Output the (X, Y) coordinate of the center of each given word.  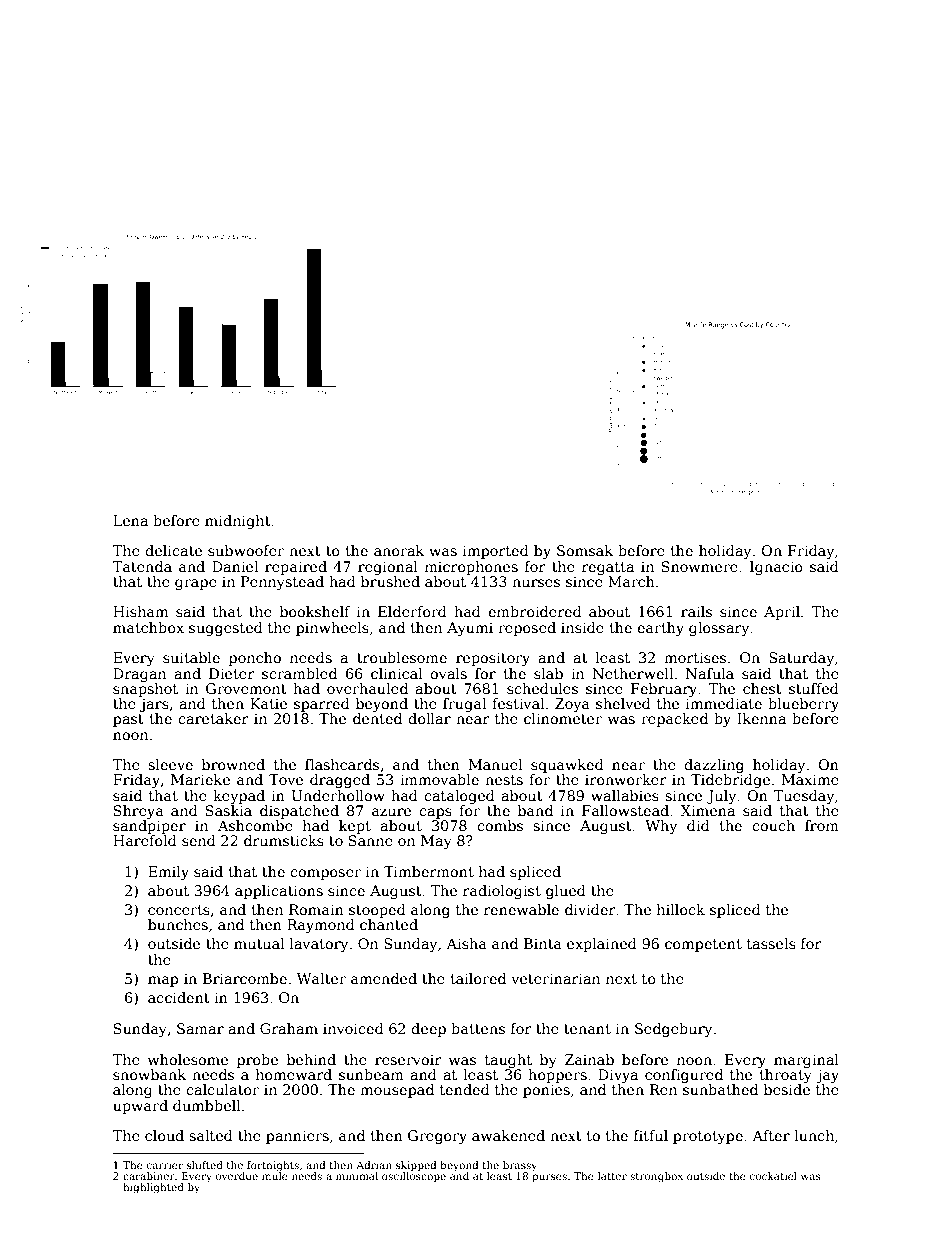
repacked (674, 720)
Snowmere (700, 566)
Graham (289, 1028)
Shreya (139, 812)
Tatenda (142, 566)
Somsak (585, 550)
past (128, 720)
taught (508, 1061)
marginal (806, 1061)
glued (566, 892)
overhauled (367, 688)
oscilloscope (414, 1177)
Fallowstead (625, 810)
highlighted (153, 1188)
